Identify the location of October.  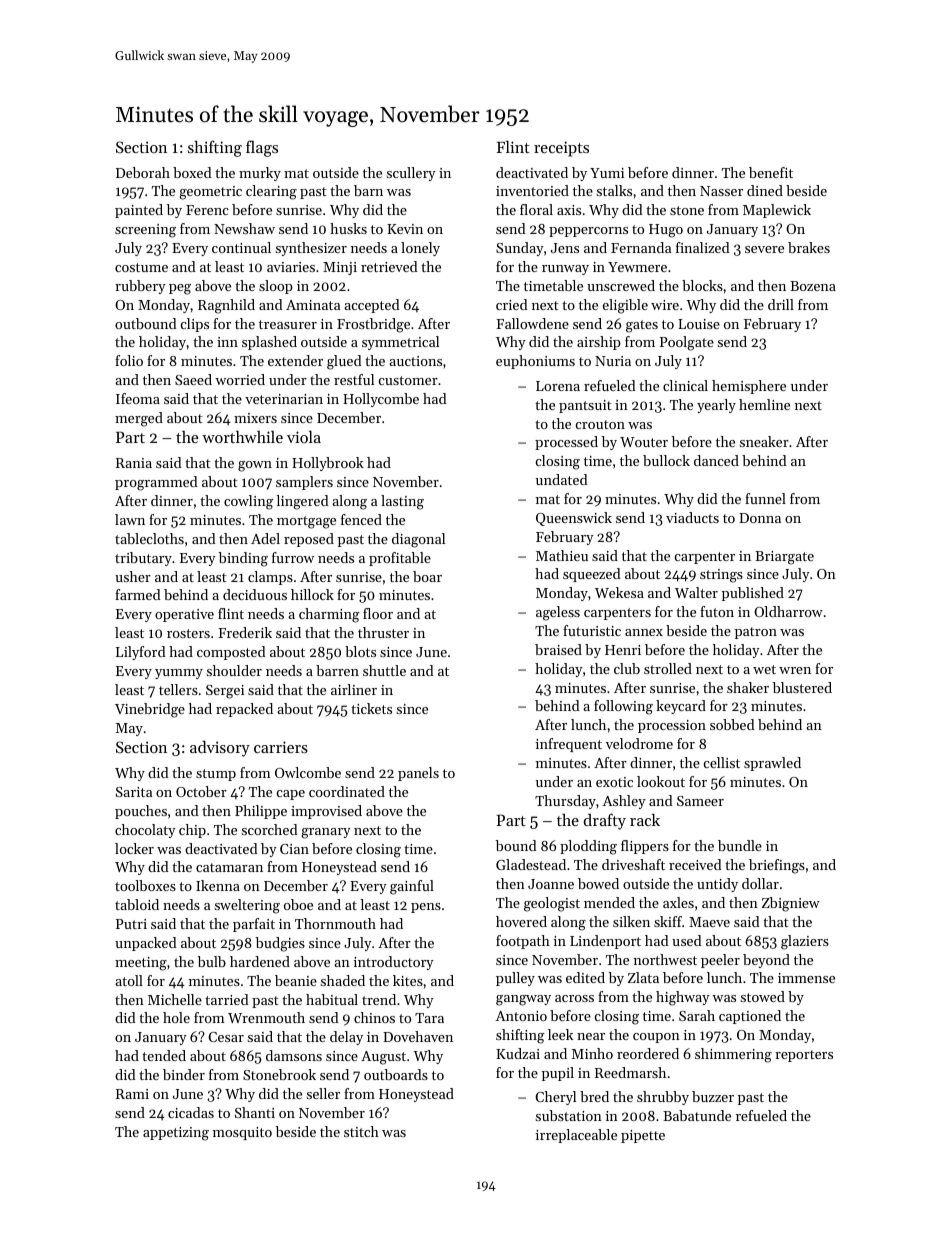
(201, 791).
